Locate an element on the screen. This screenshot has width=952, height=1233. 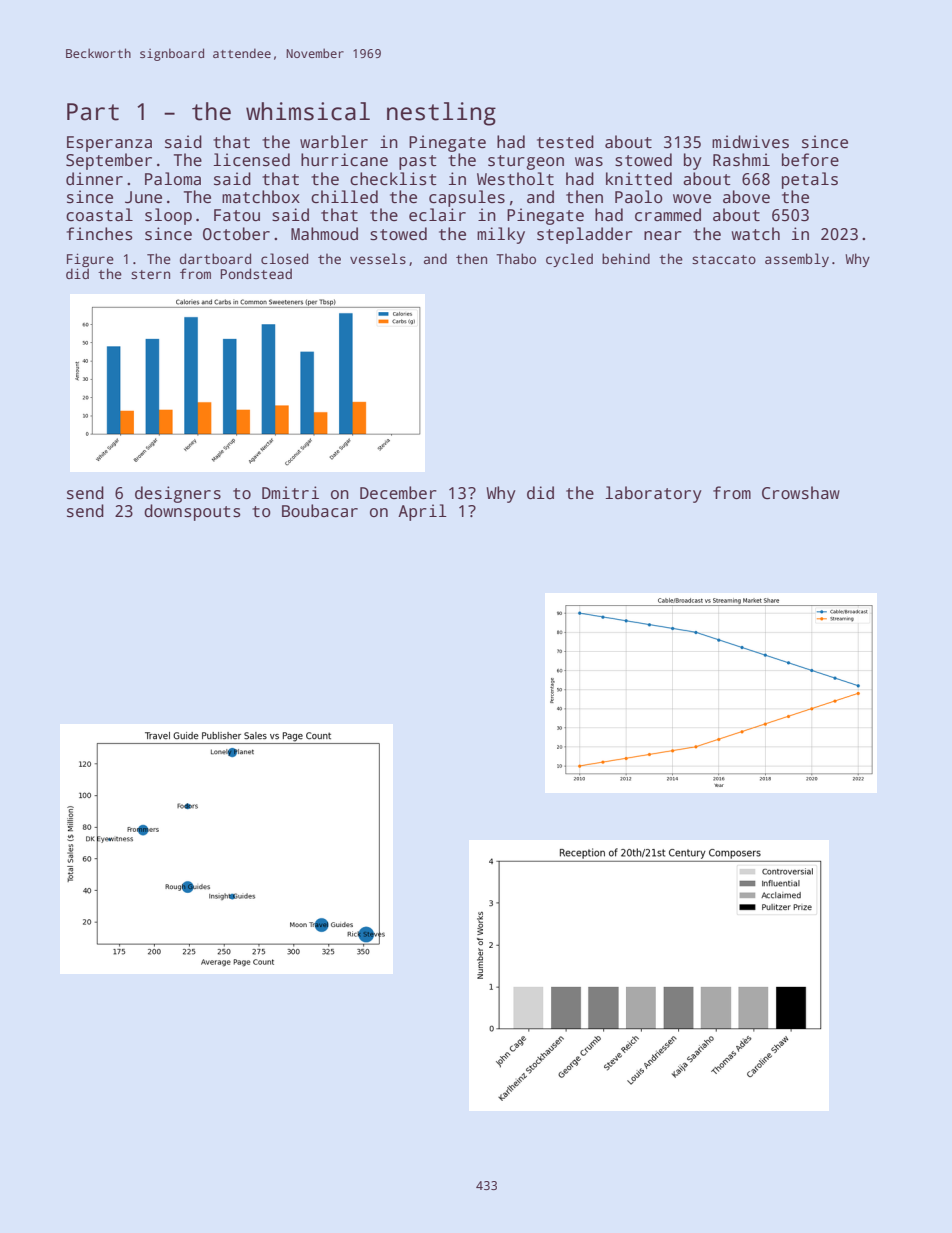
laboratory is located at coordinates (653, 494).
